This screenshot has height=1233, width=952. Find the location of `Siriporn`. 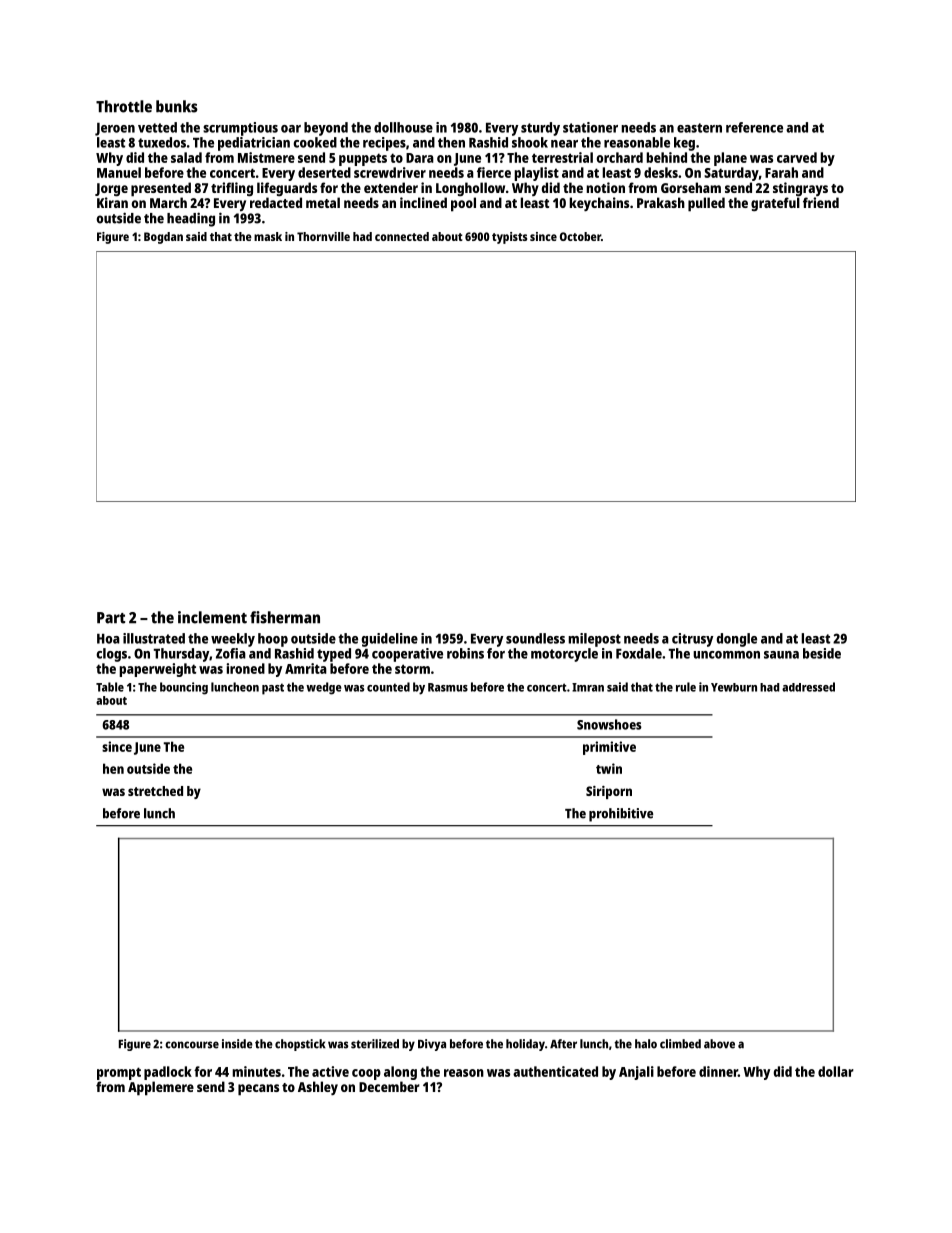

Siriporn is located at coordinates (609, 792).
